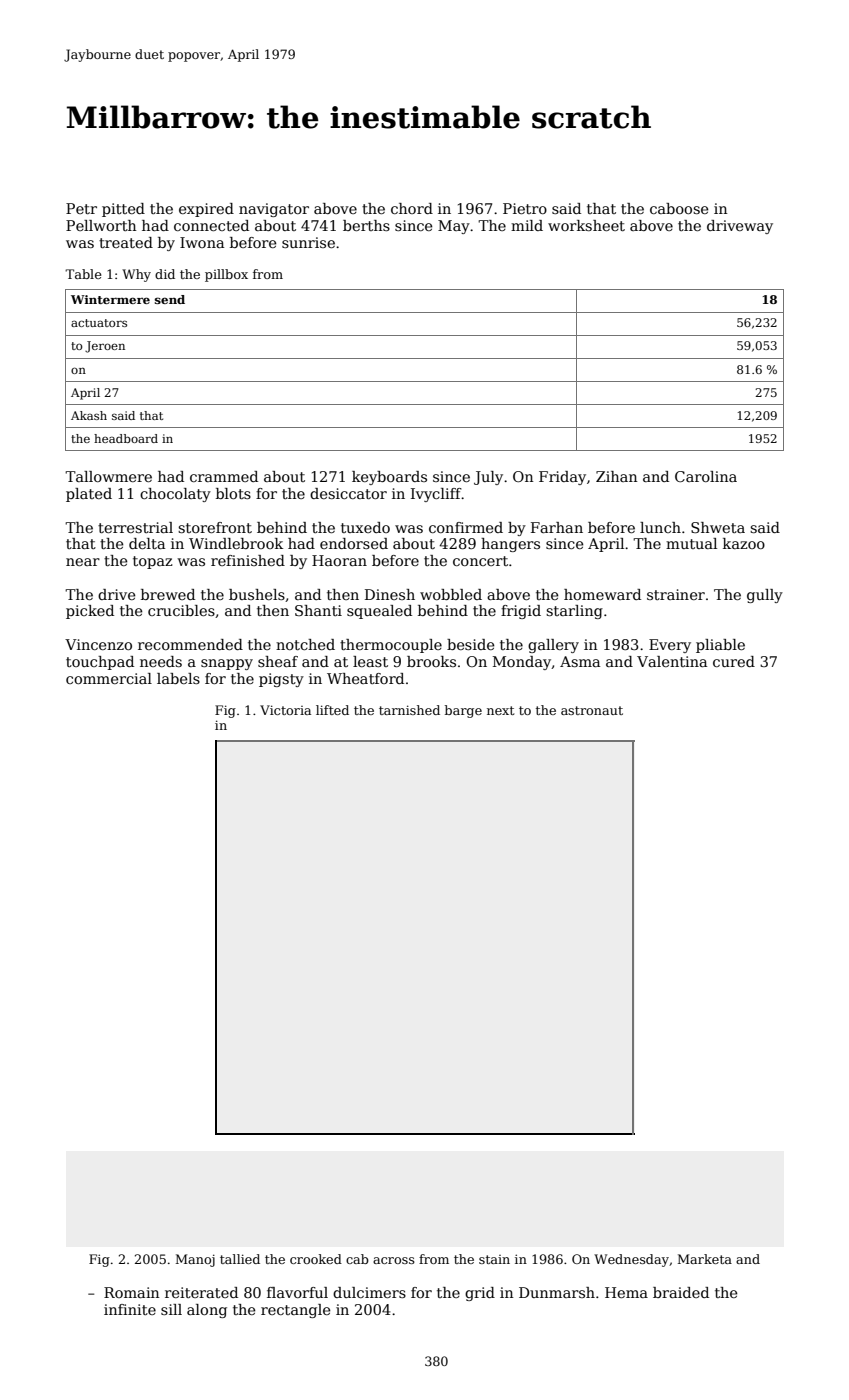 The image size is (849, 1400). I want to click on dulcimers, so click(369, 1292).
